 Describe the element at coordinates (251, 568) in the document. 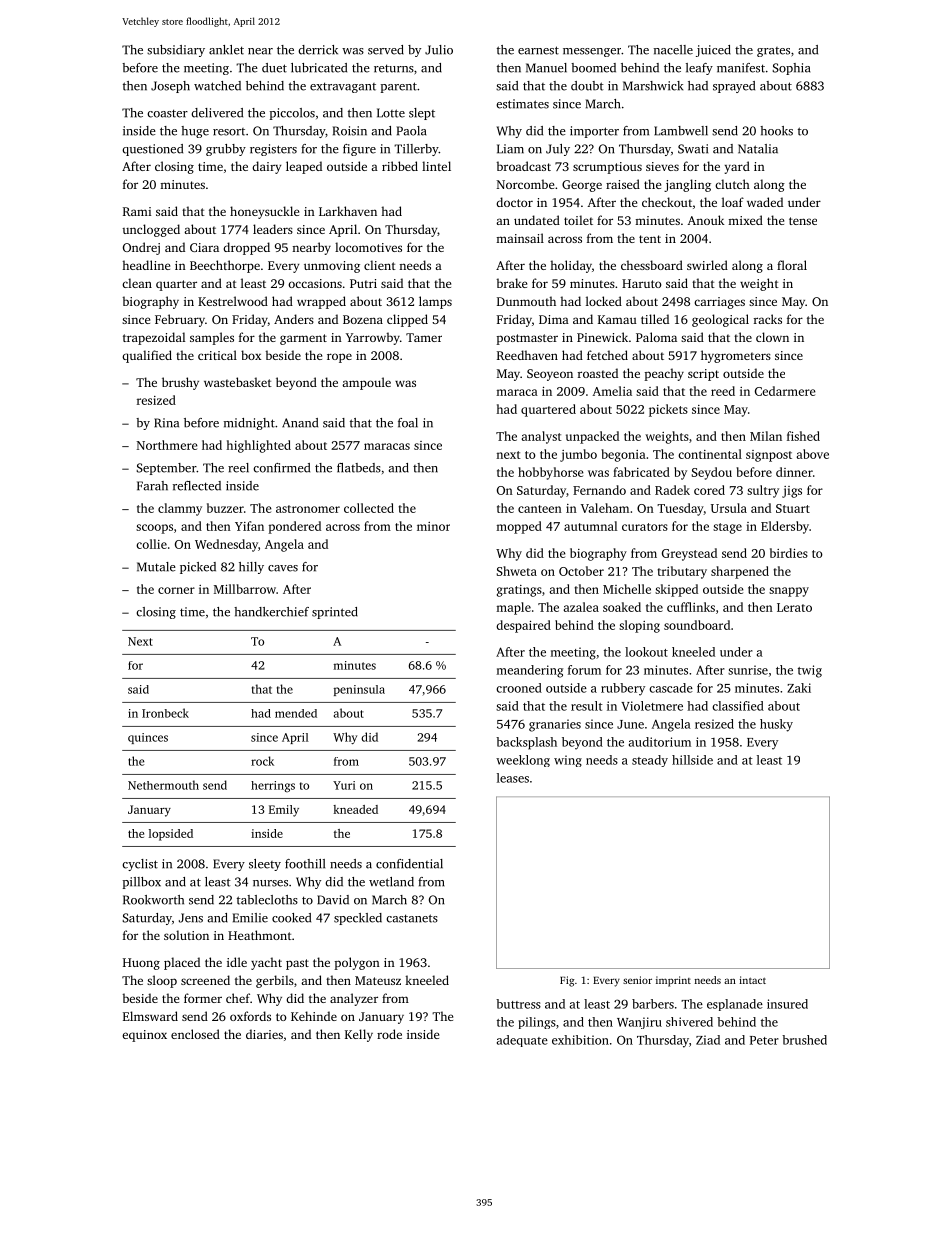

I see `hilly` at that location.
